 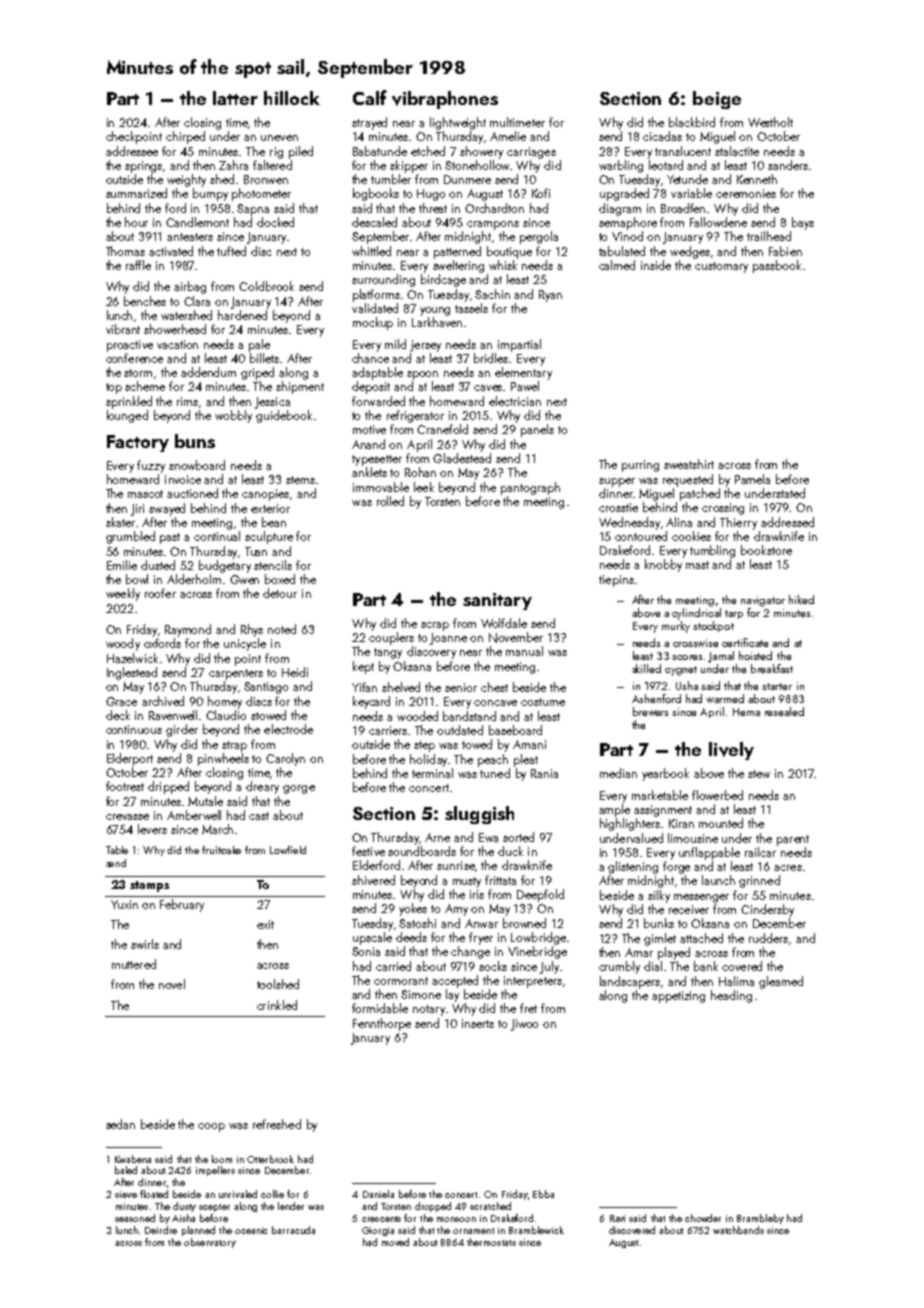 What do you see at coordinates (763, 601) in the document?
I see `navigator` at bounding box center [763, 601].
